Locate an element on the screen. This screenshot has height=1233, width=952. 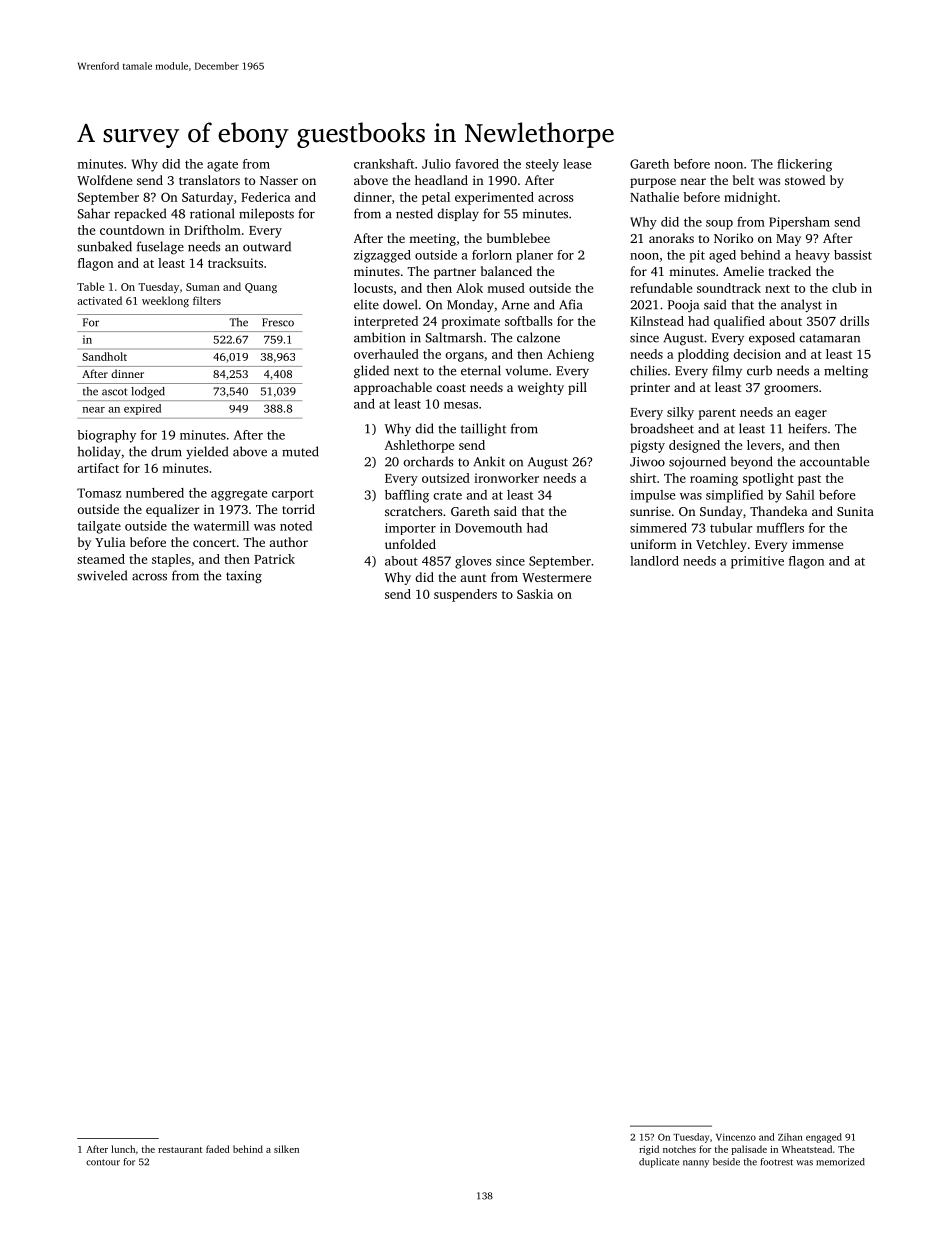
rigid is located at coordinates (649, 1150).
